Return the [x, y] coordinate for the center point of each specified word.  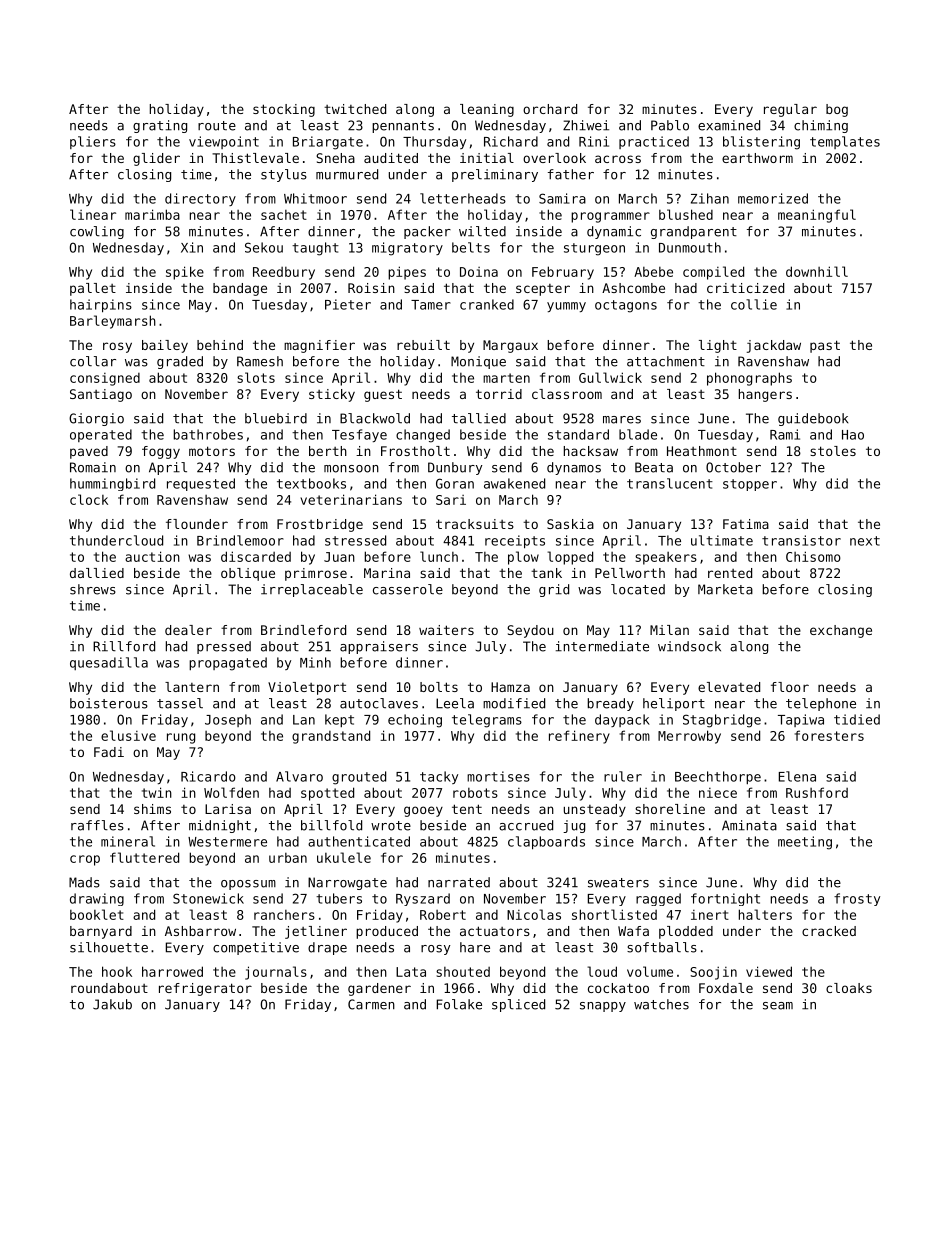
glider [156, 159]
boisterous [109, 703]
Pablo [670, 125]
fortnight [725, 899]
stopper [750, 485]
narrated [459, 882]
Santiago [101, 395]
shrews [93, 589]
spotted [327, 794]
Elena [797, 776]
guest [383, 395]
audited [391, 158]
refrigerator [205, 989]
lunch [439, 556]
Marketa [725, 589]
